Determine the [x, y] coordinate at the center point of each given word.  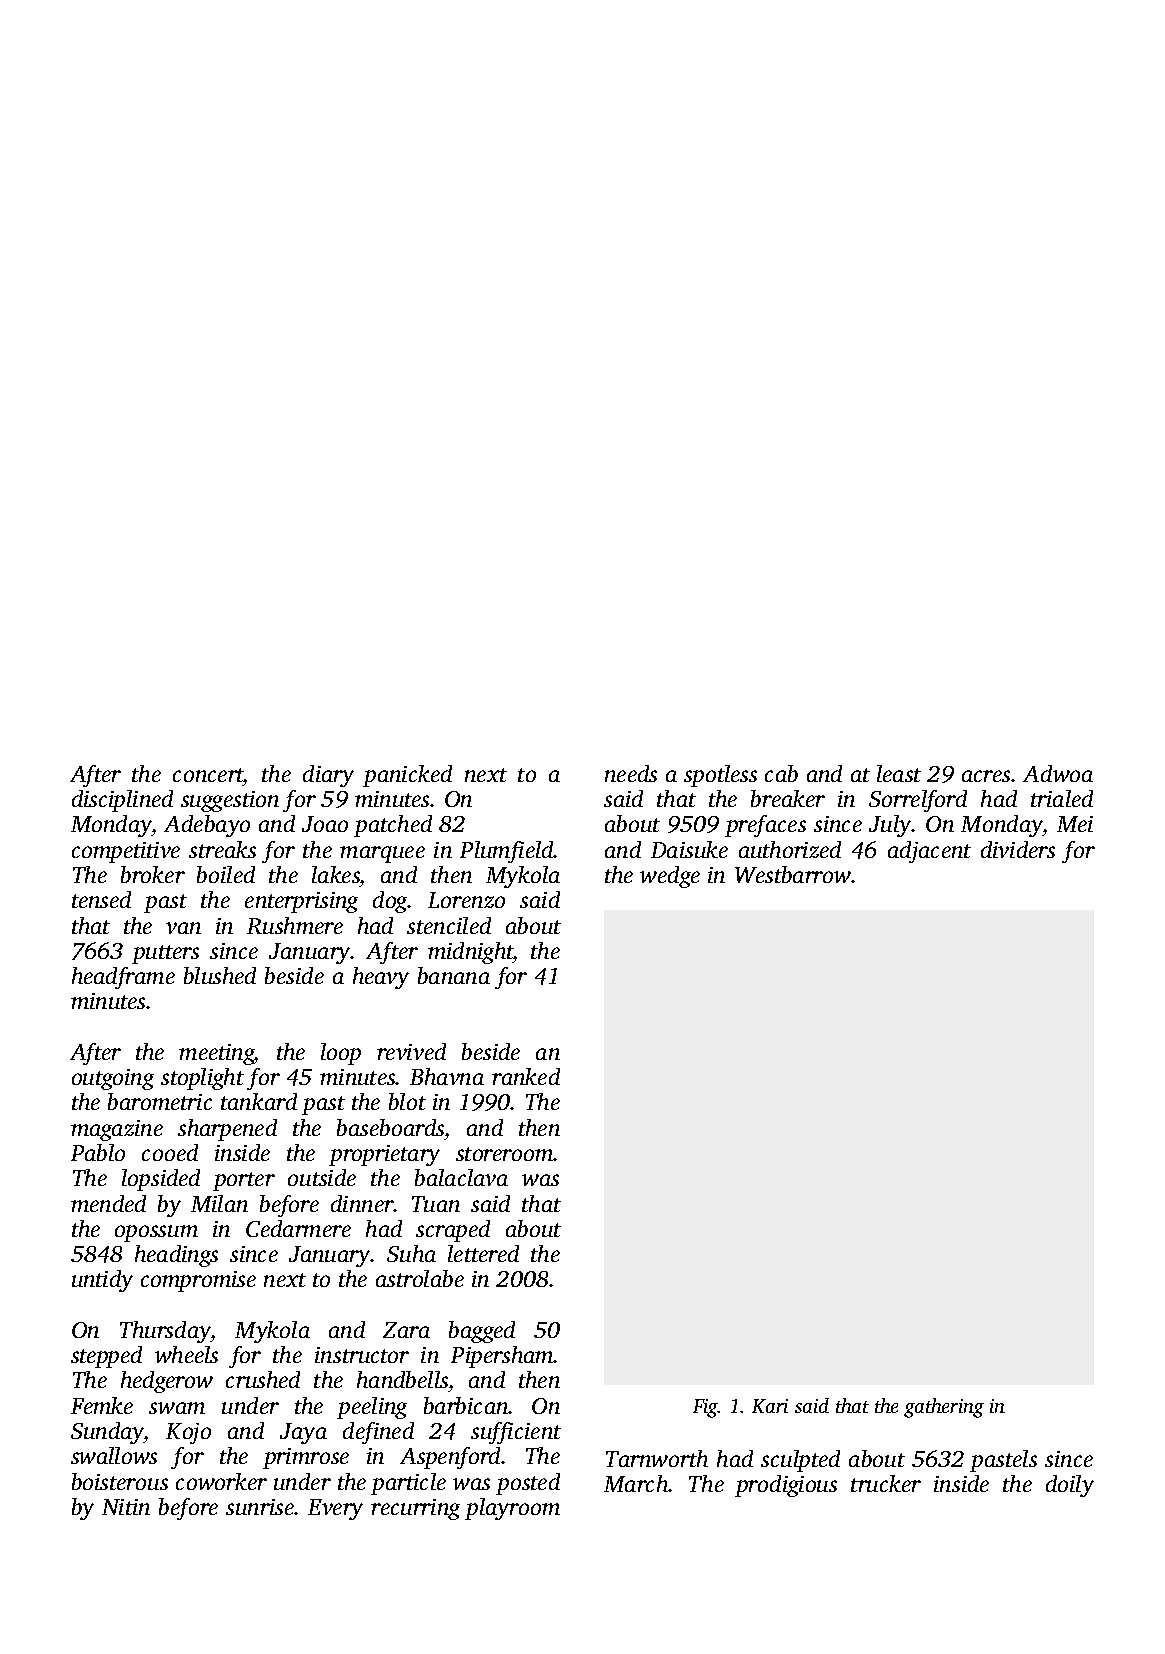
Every [335, 1509]
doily [1070, 1486]
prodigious [786, 1486]
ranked [526, 1076]
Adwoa [1058, 773]
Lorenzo [466, 900]
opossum [156, 1233]
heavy [381, 978]
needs [631, 773]
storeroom [505, 1154]
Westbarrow [793, 874]
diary [328, 776]
